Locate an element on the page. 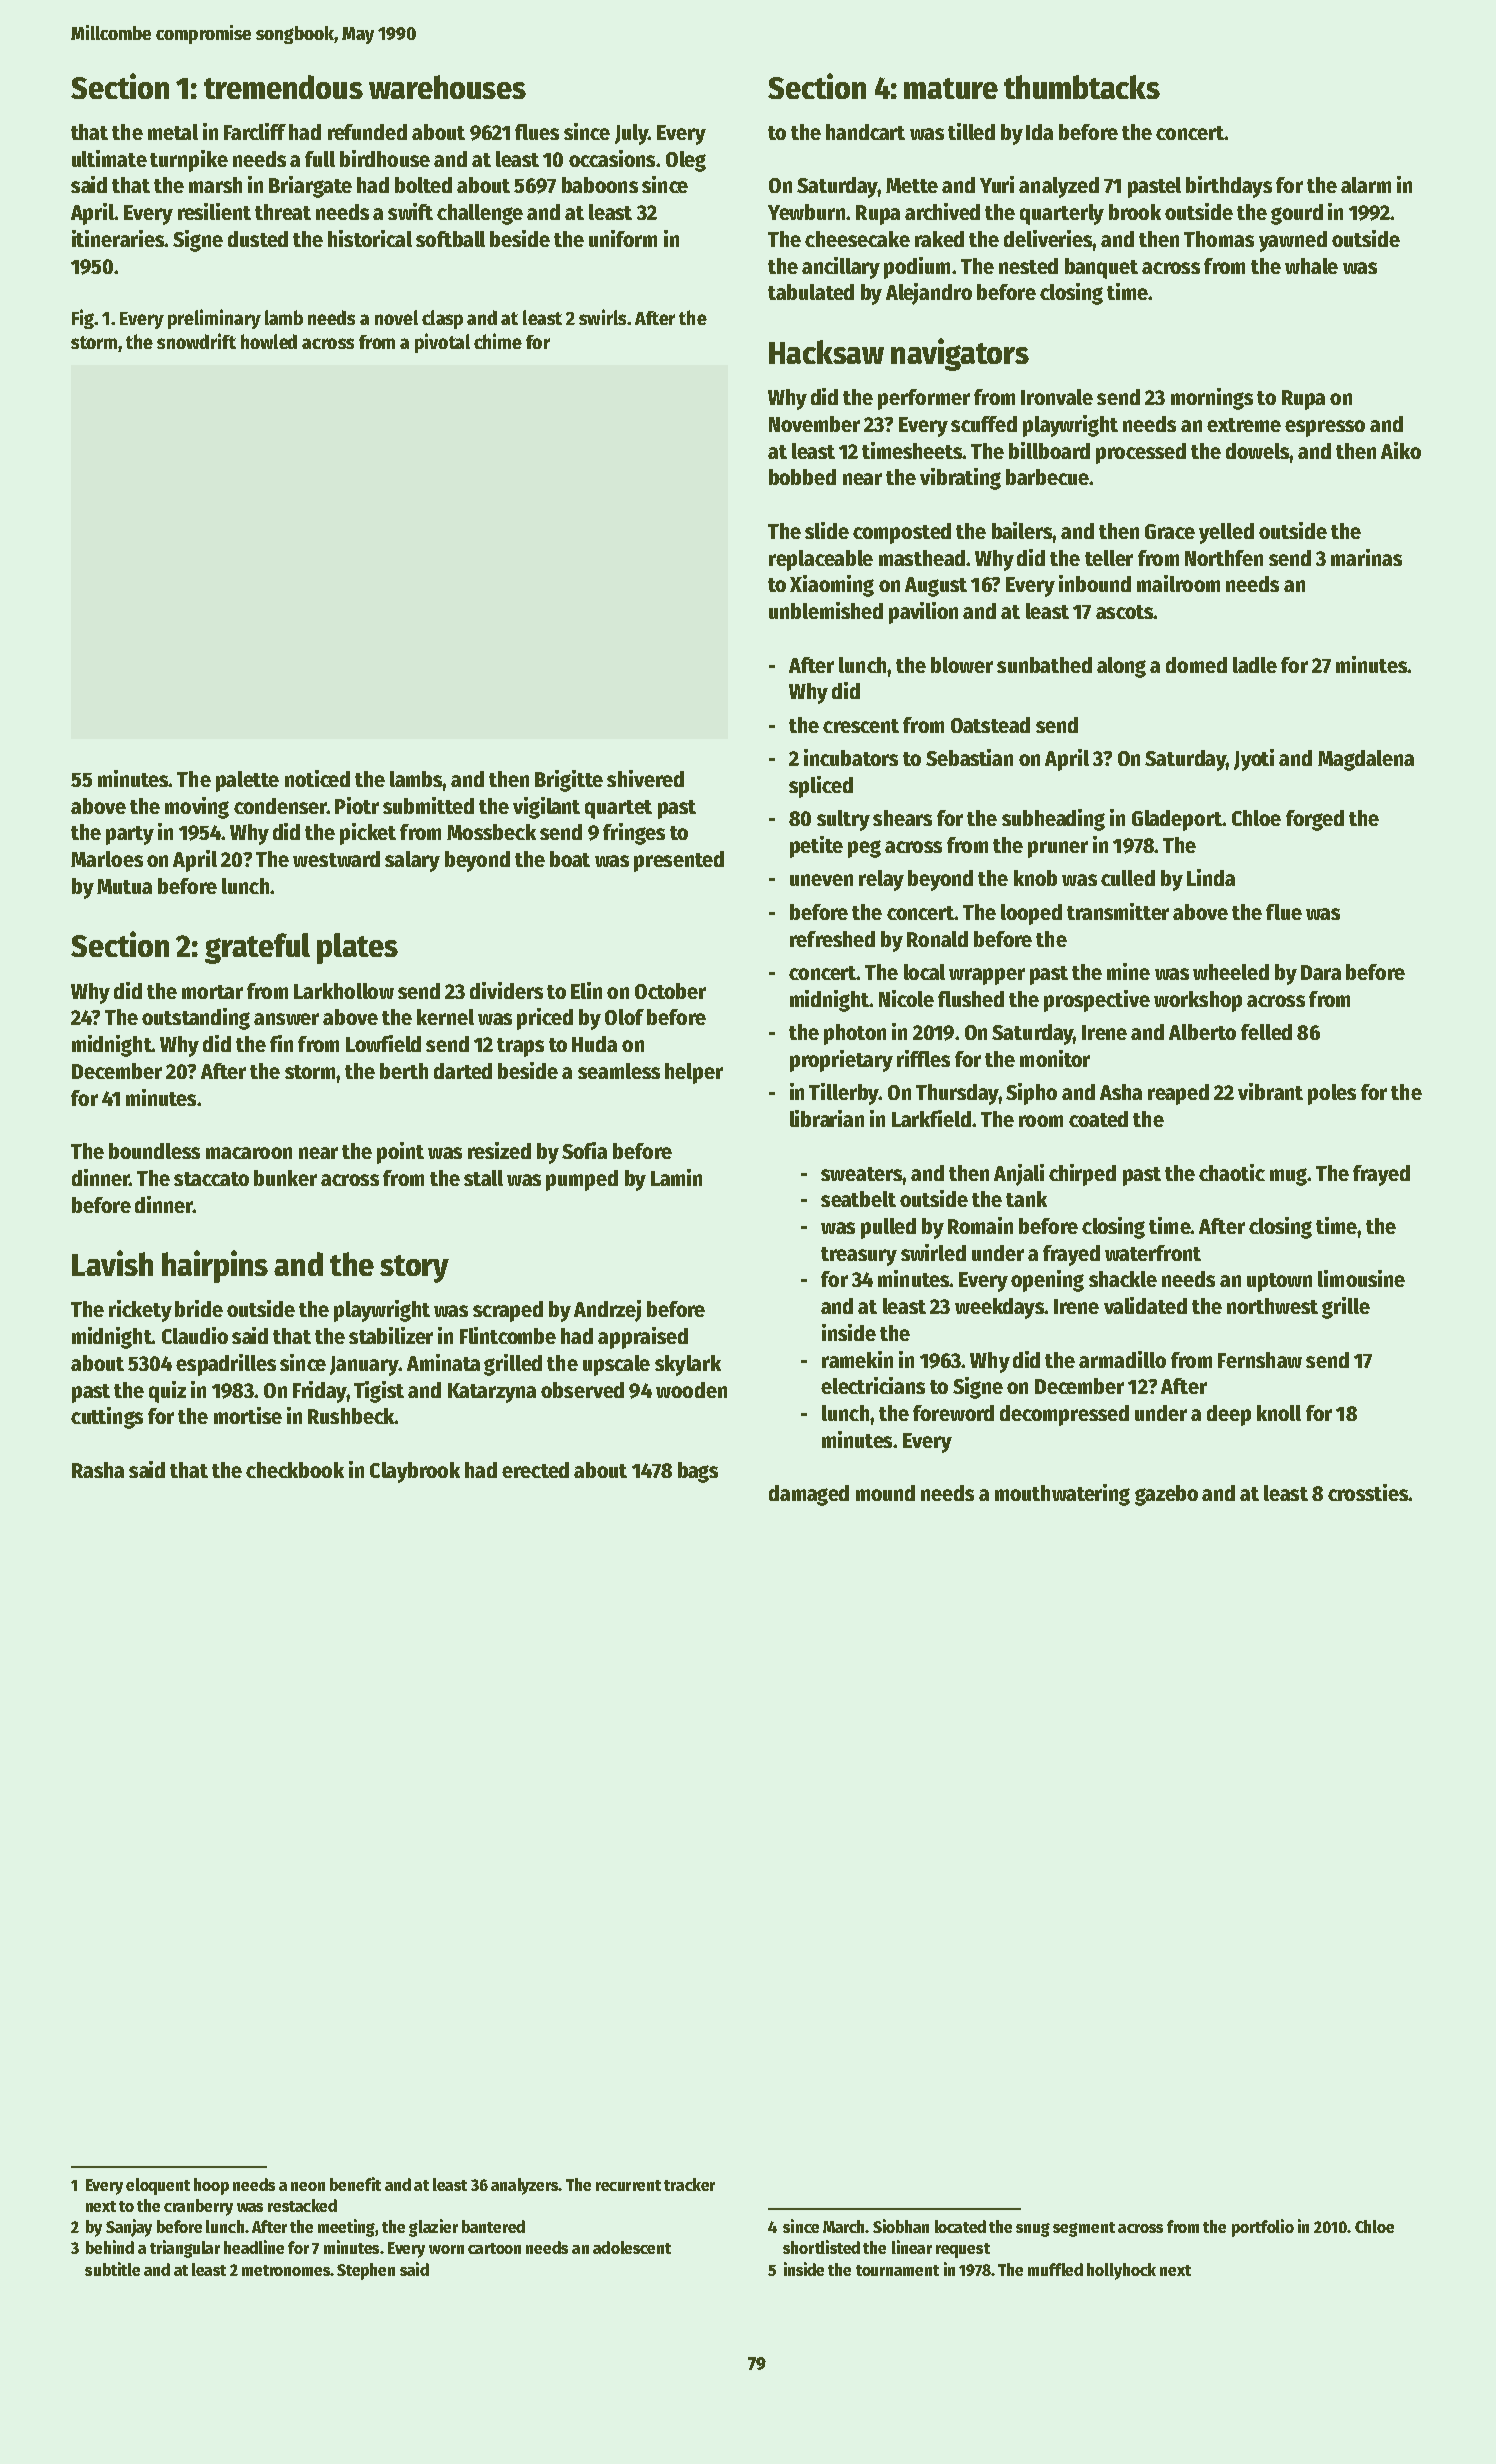 This page has height=2464, width=1496. metronomes is located at coordinates (286, 2270).
